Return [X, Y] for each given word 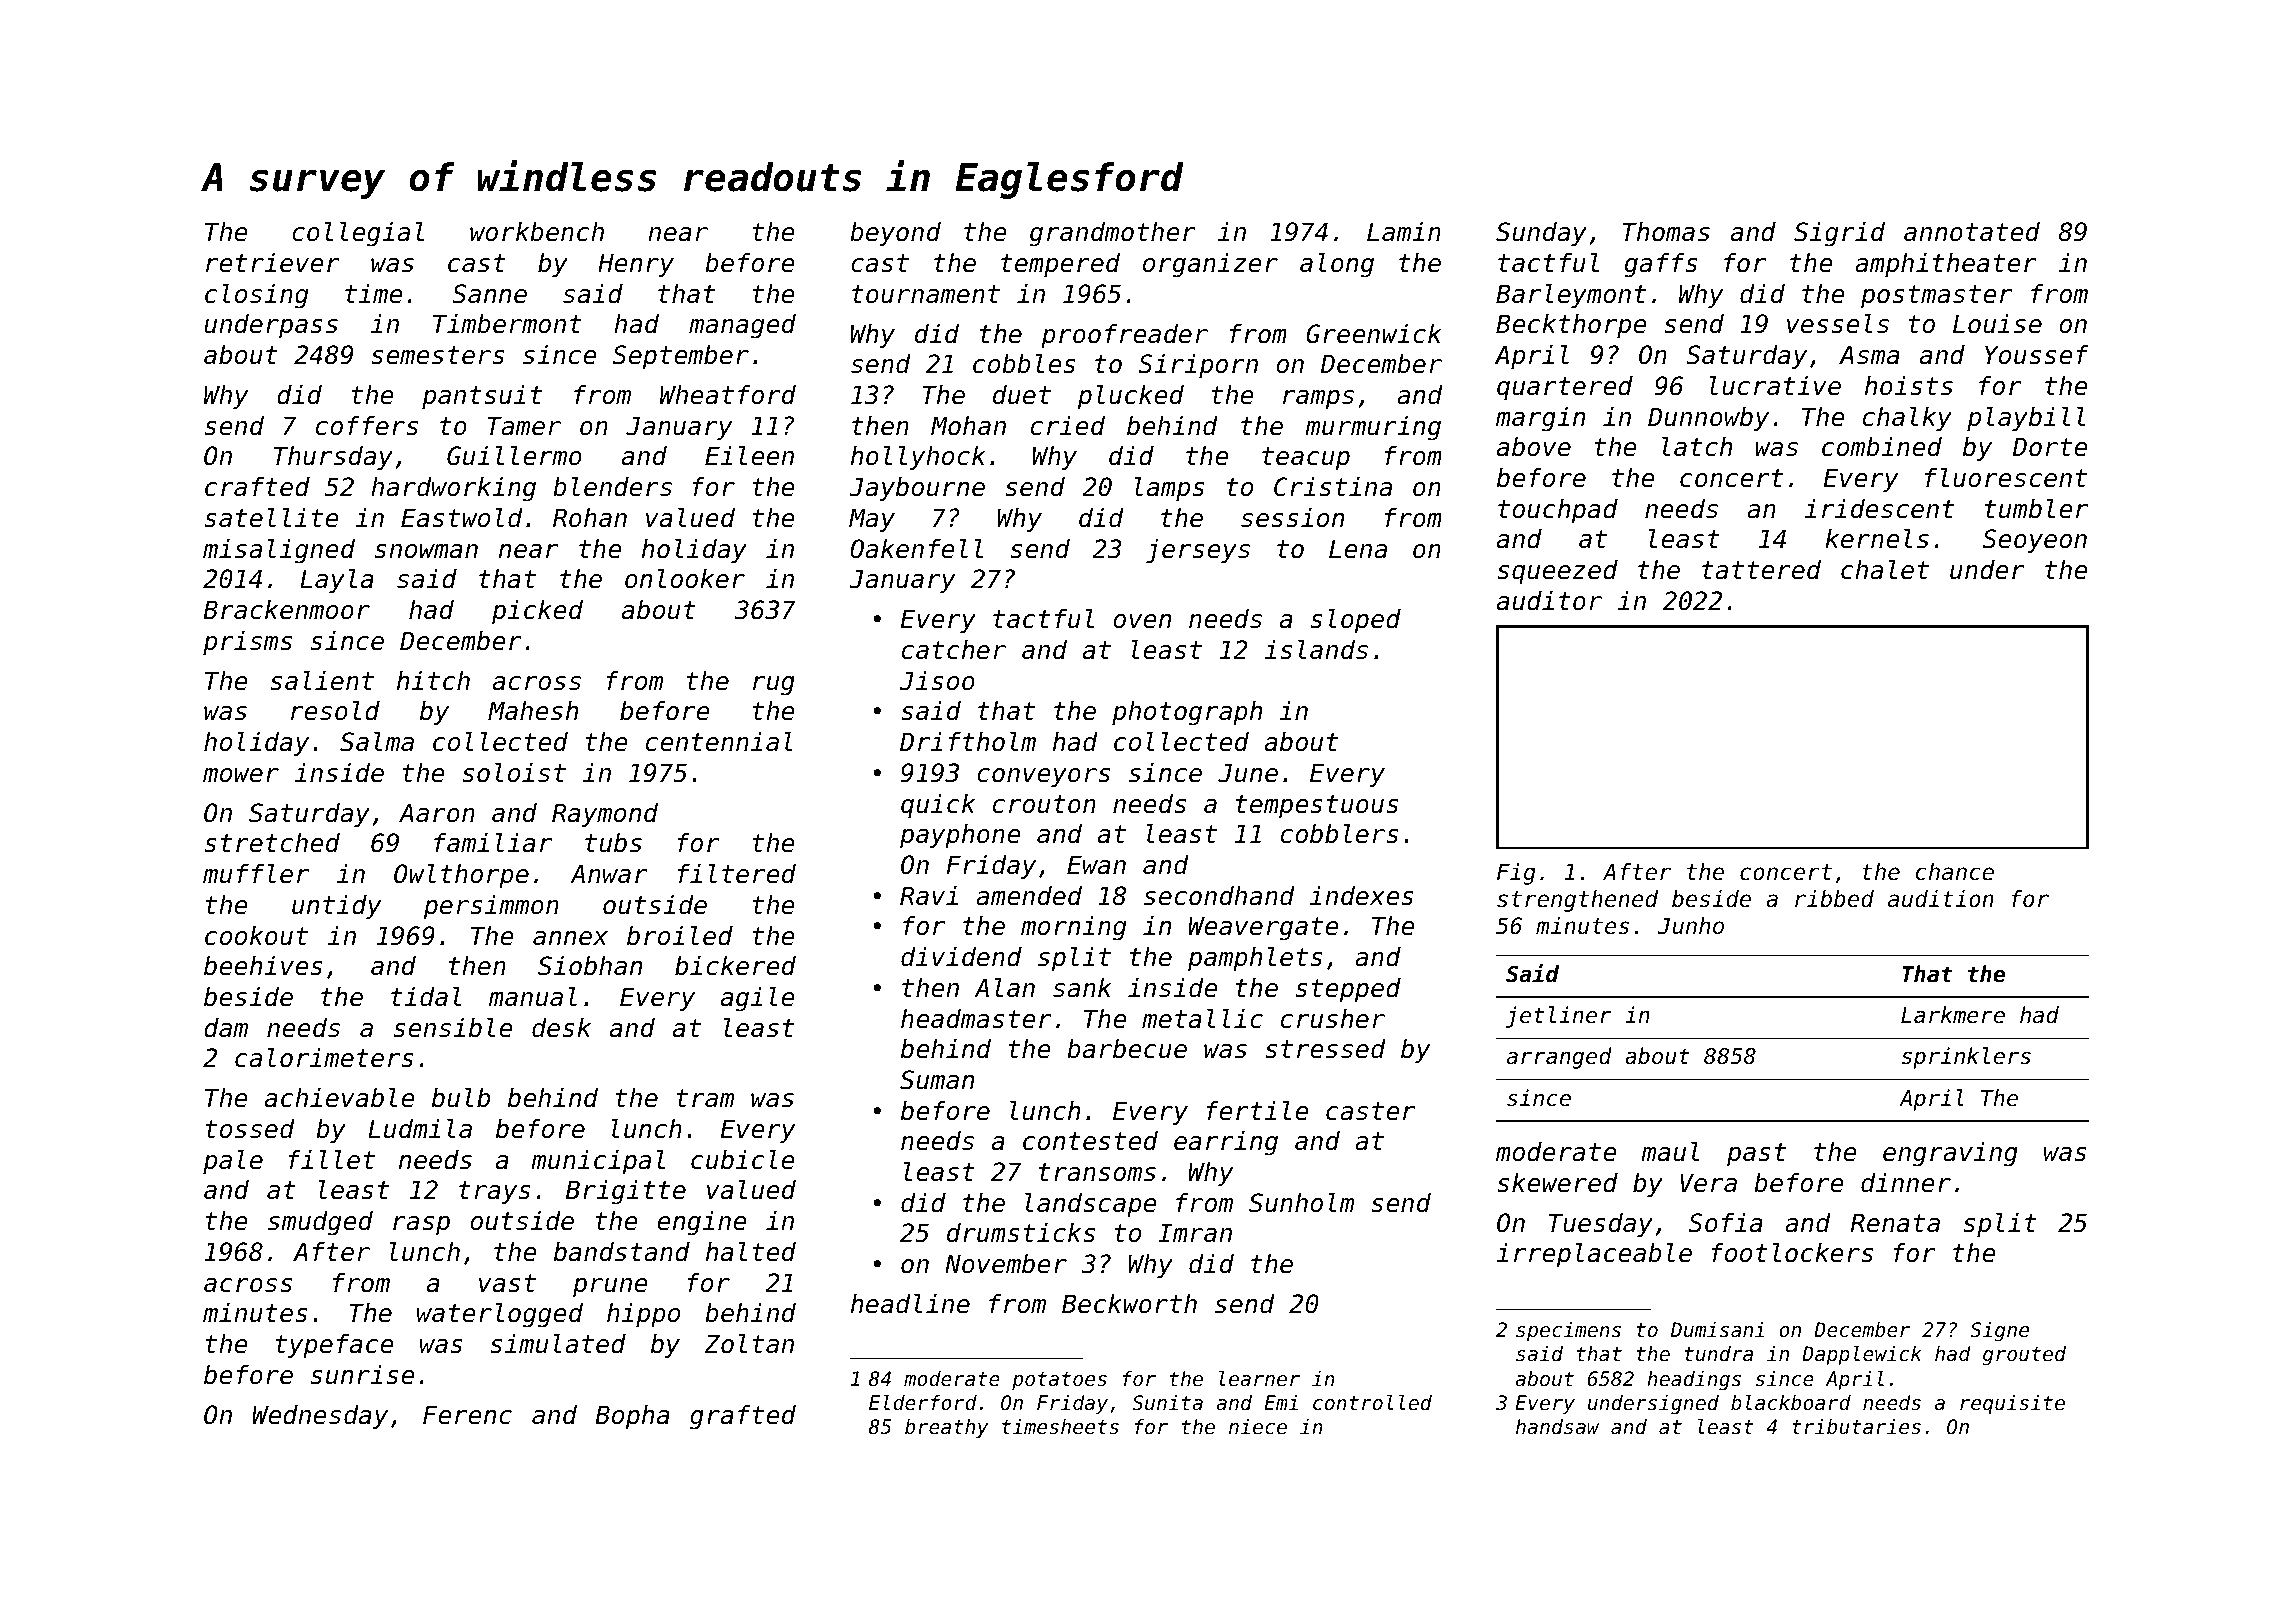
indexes [1362, 896]
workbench [537, 232]
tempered [1060, 265]
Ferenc [467, 1415]
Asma [1869, 355]
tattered [1761, 570]
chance [1955, 872]
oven [1142, 621]
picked [537, 612]
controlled [1372, 1403]
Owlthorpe [461, 875]
